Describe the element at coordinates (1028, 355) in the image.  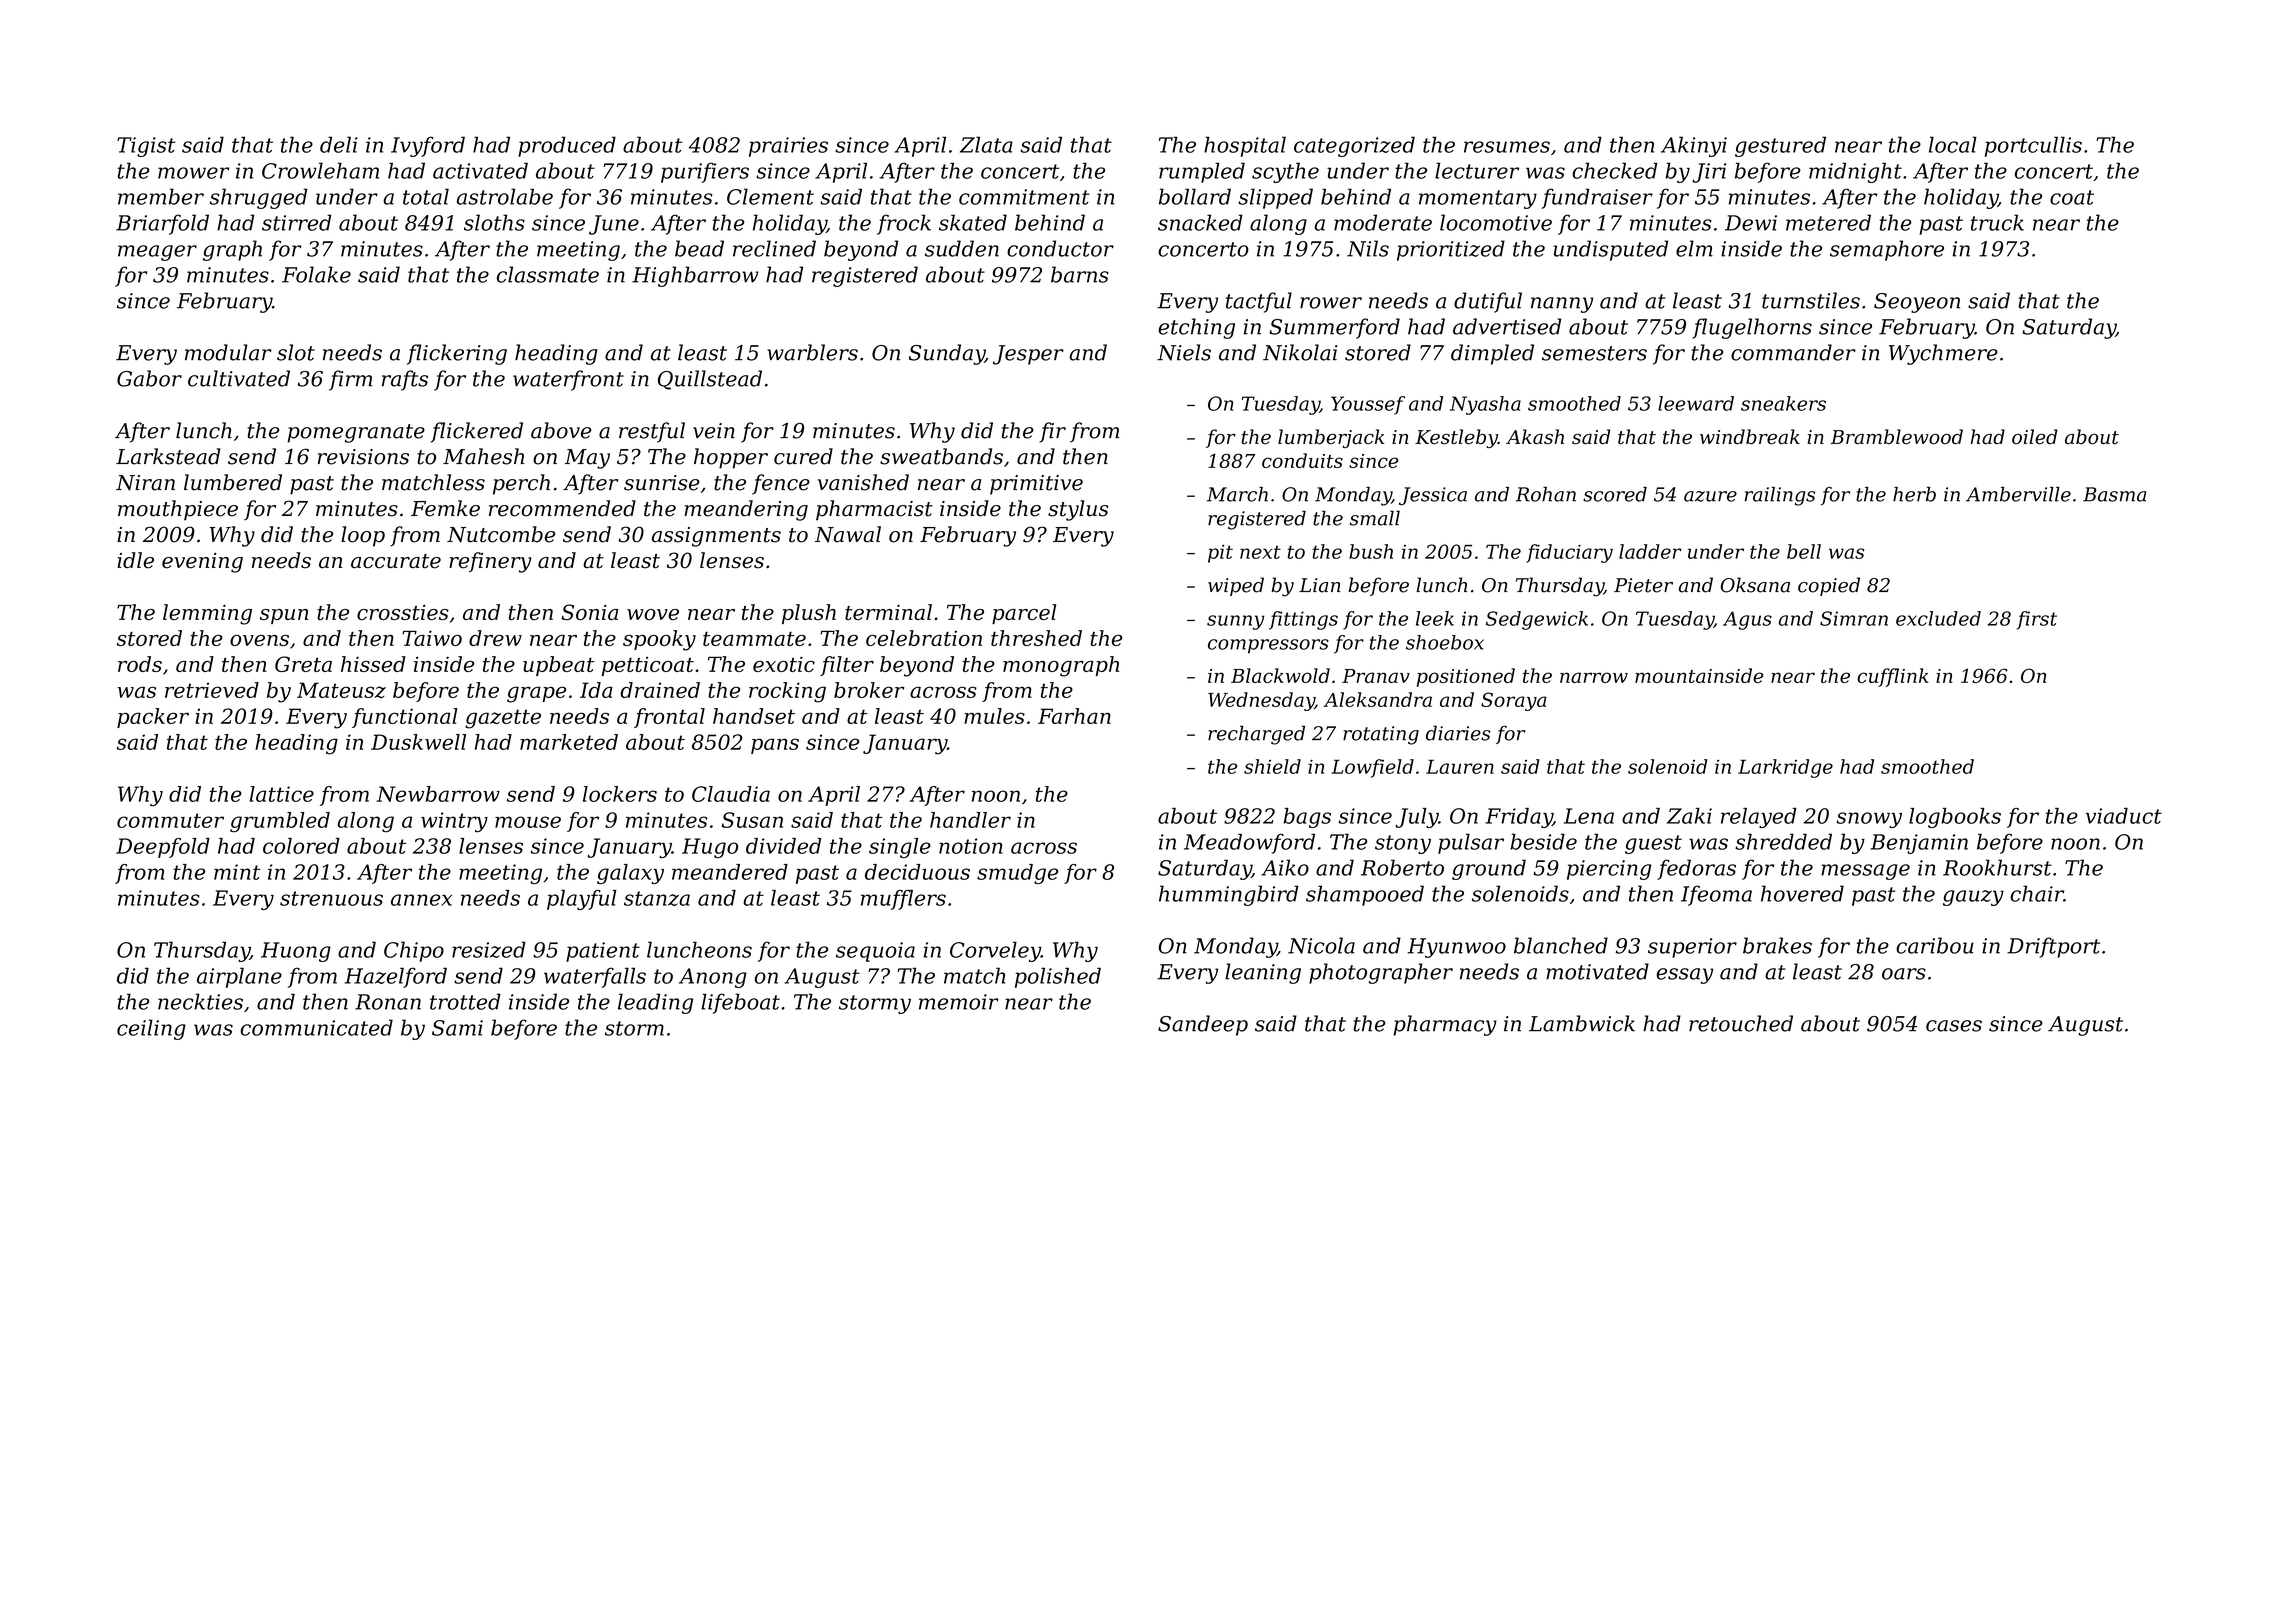
I see `Jesper` at that location.
